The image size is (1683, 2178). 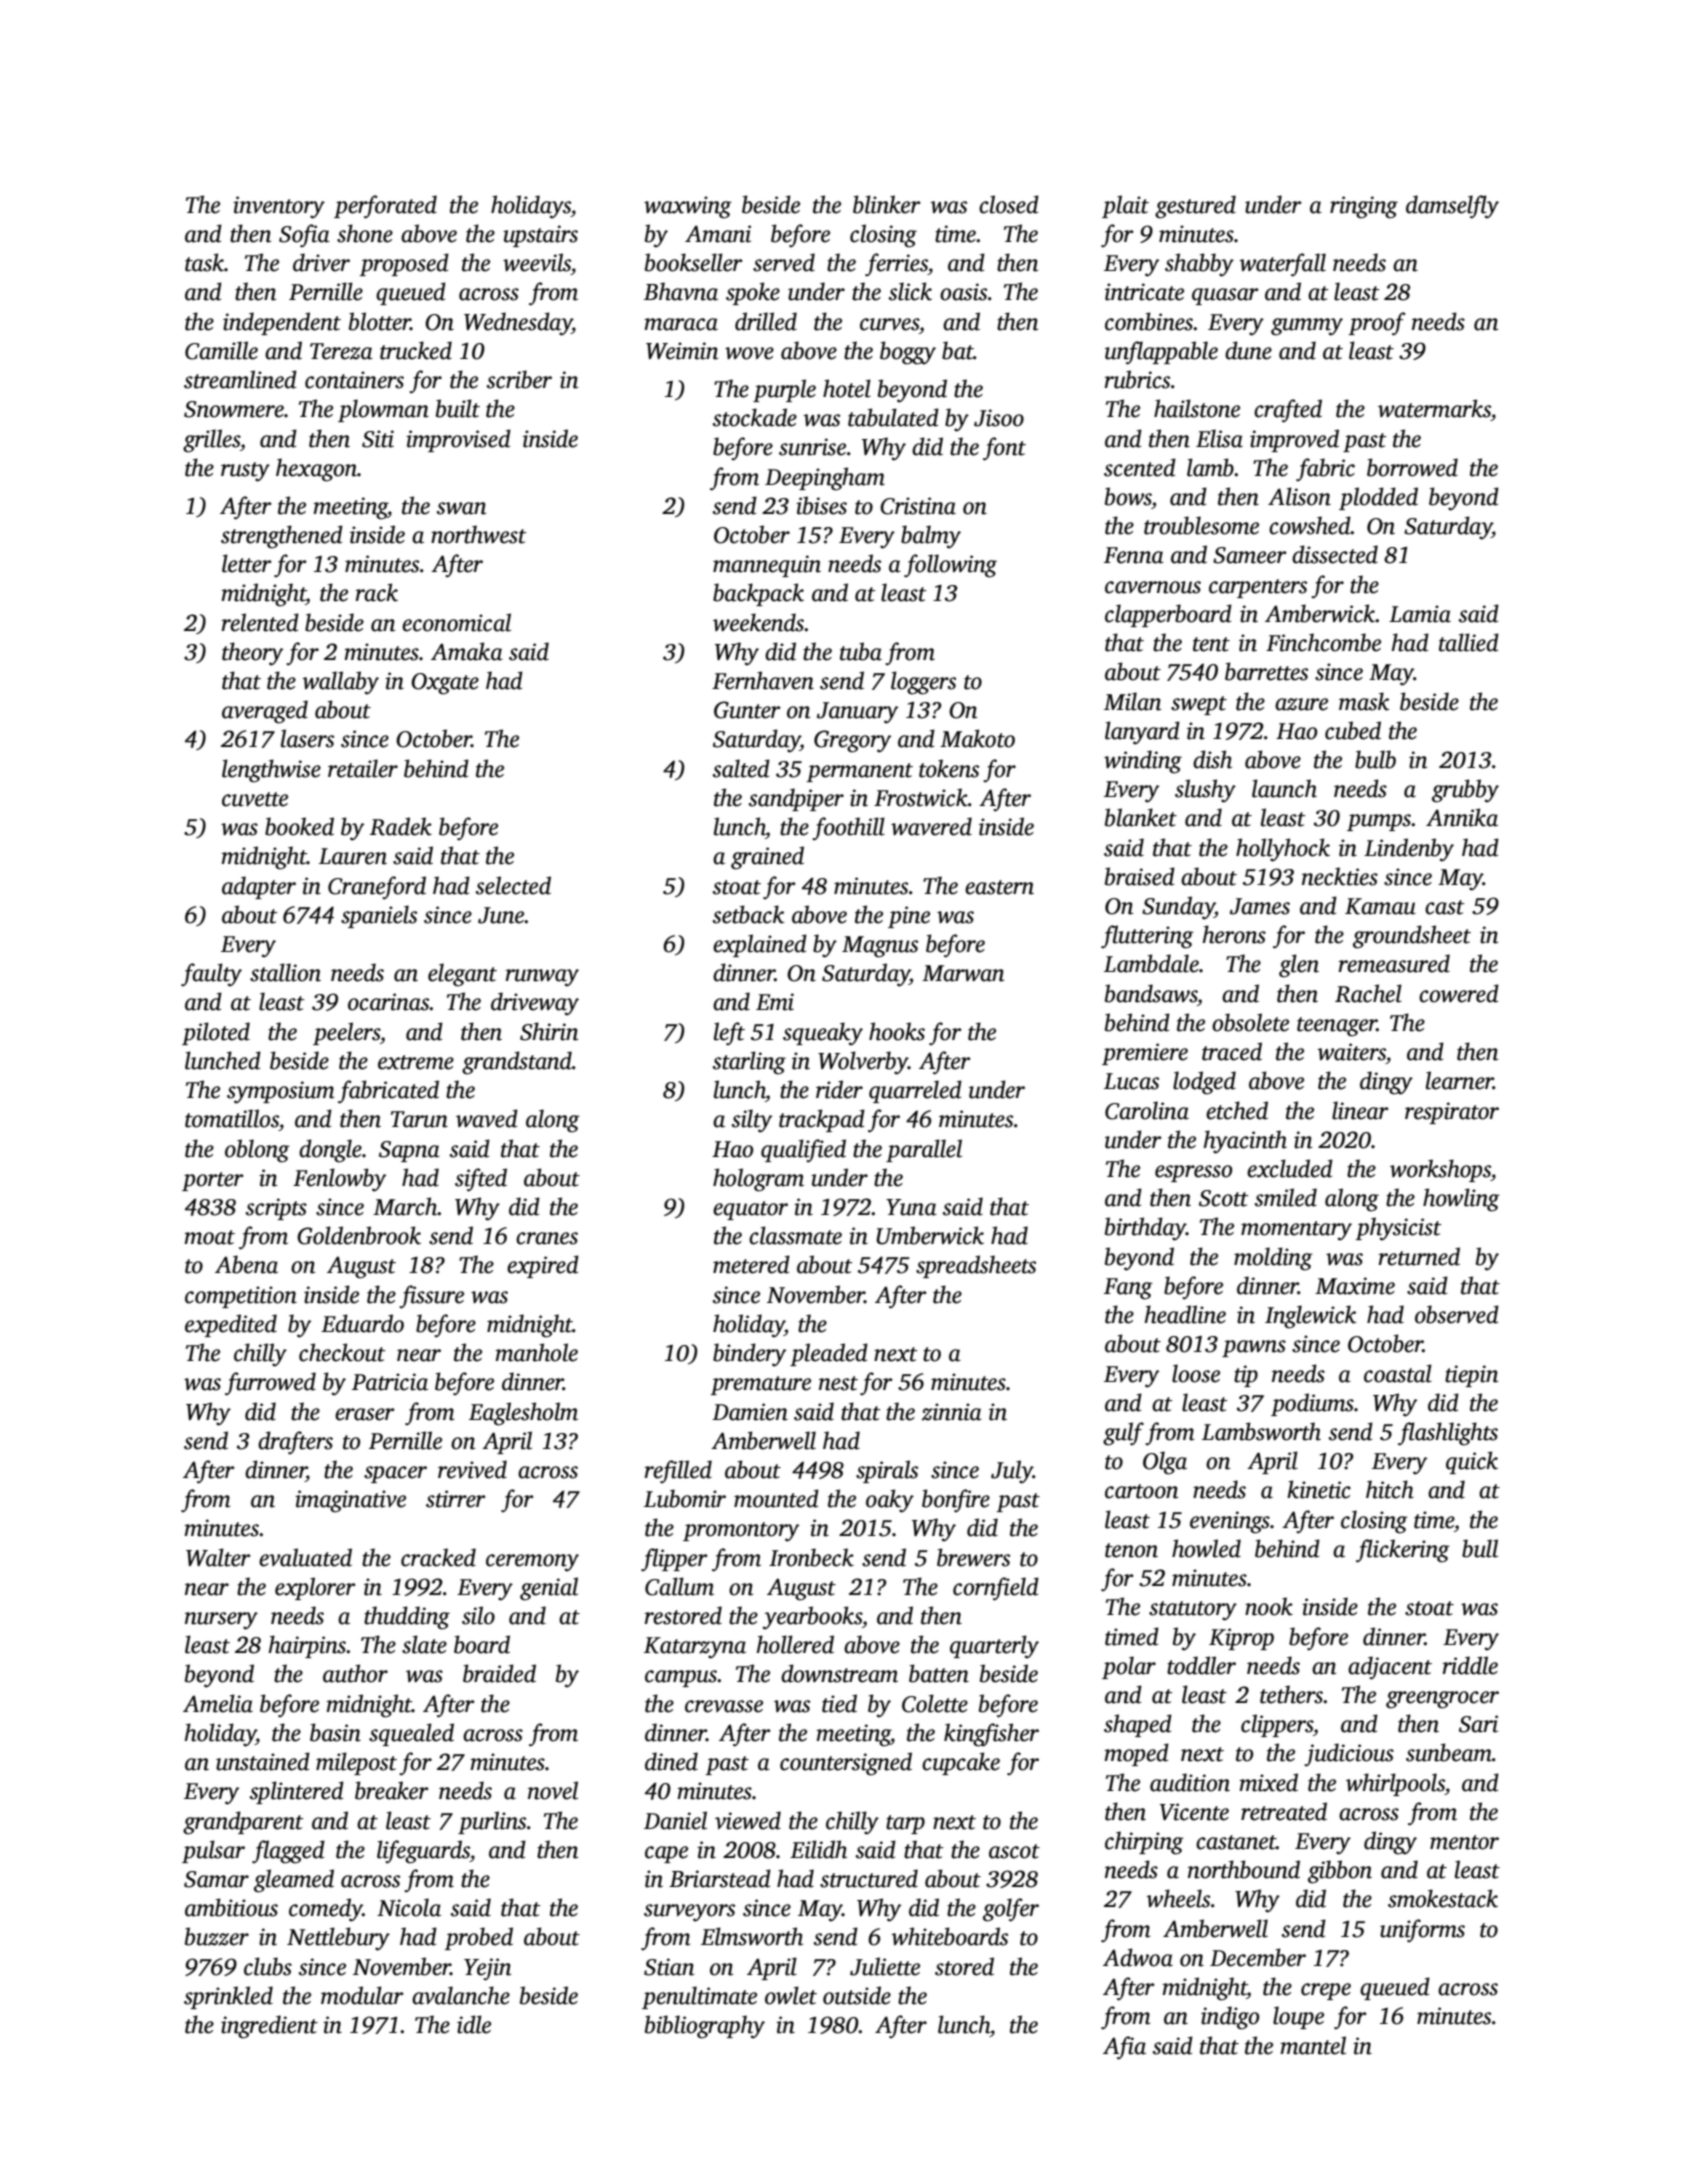 What do you see at coordinates (276, 1209) in the document?
I see `scripts` at bounding box center [276, 1209].
